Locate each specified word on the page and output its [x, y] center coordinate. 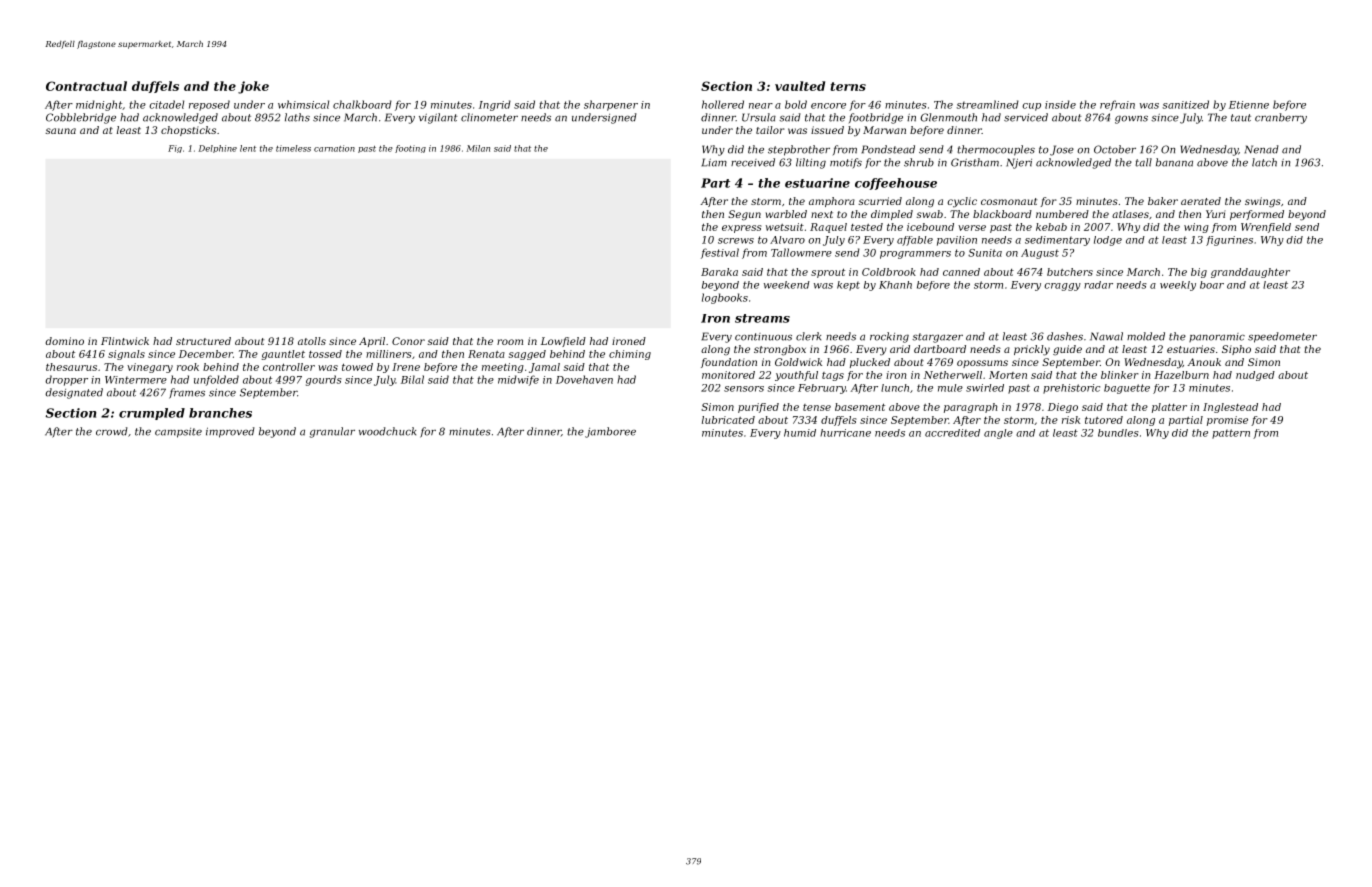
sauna [60, 131]
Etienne [1249, 105]
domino [65, 341]
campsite [178, 433]
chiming [630, 355]
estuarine [817, 183]
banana [1174, 162]
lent [248, 148]
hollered [723, 104]
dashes [1065, 336]
